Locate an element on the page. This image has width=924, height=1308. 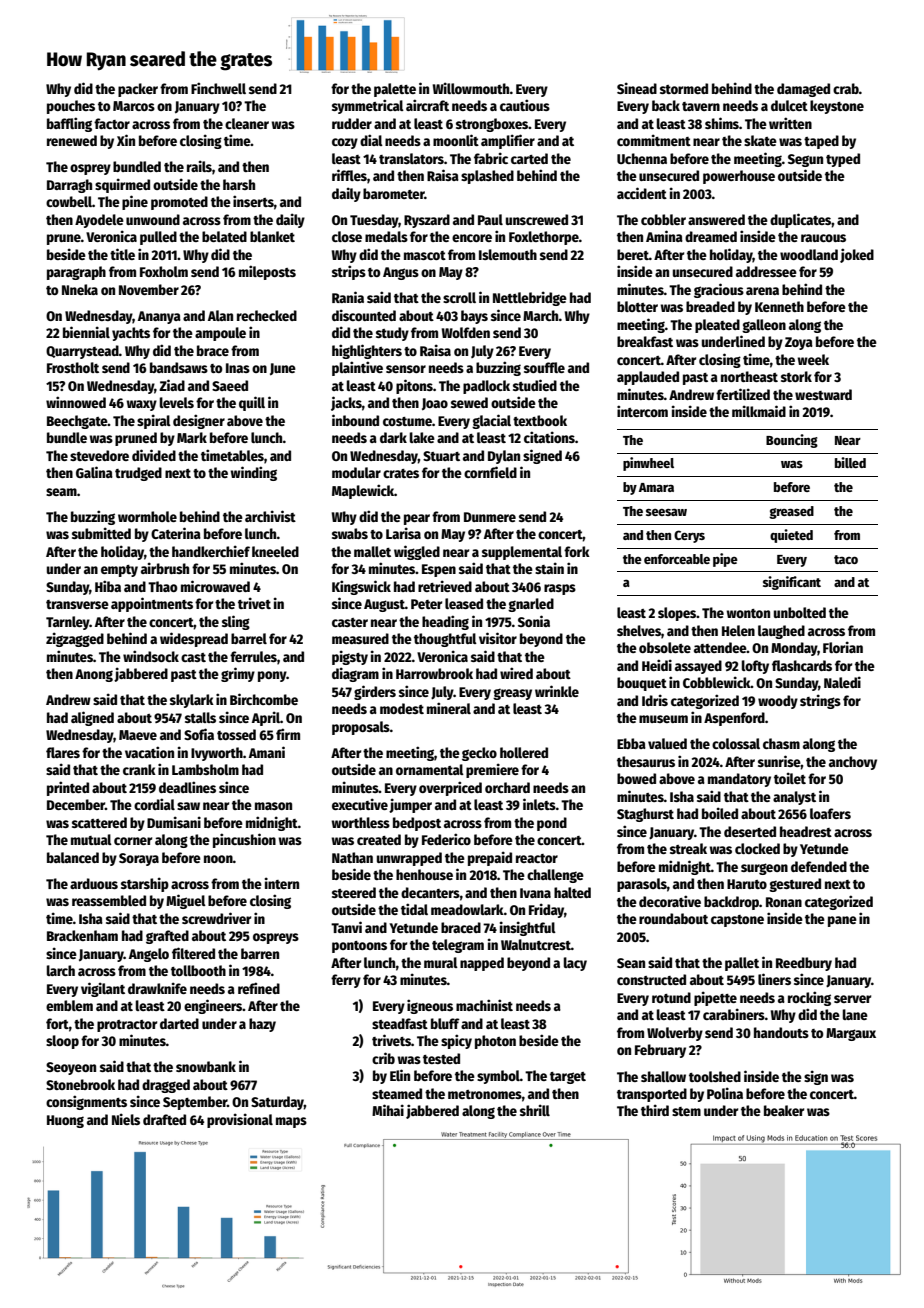
handkerchief is located at coordinates (211, 551).
